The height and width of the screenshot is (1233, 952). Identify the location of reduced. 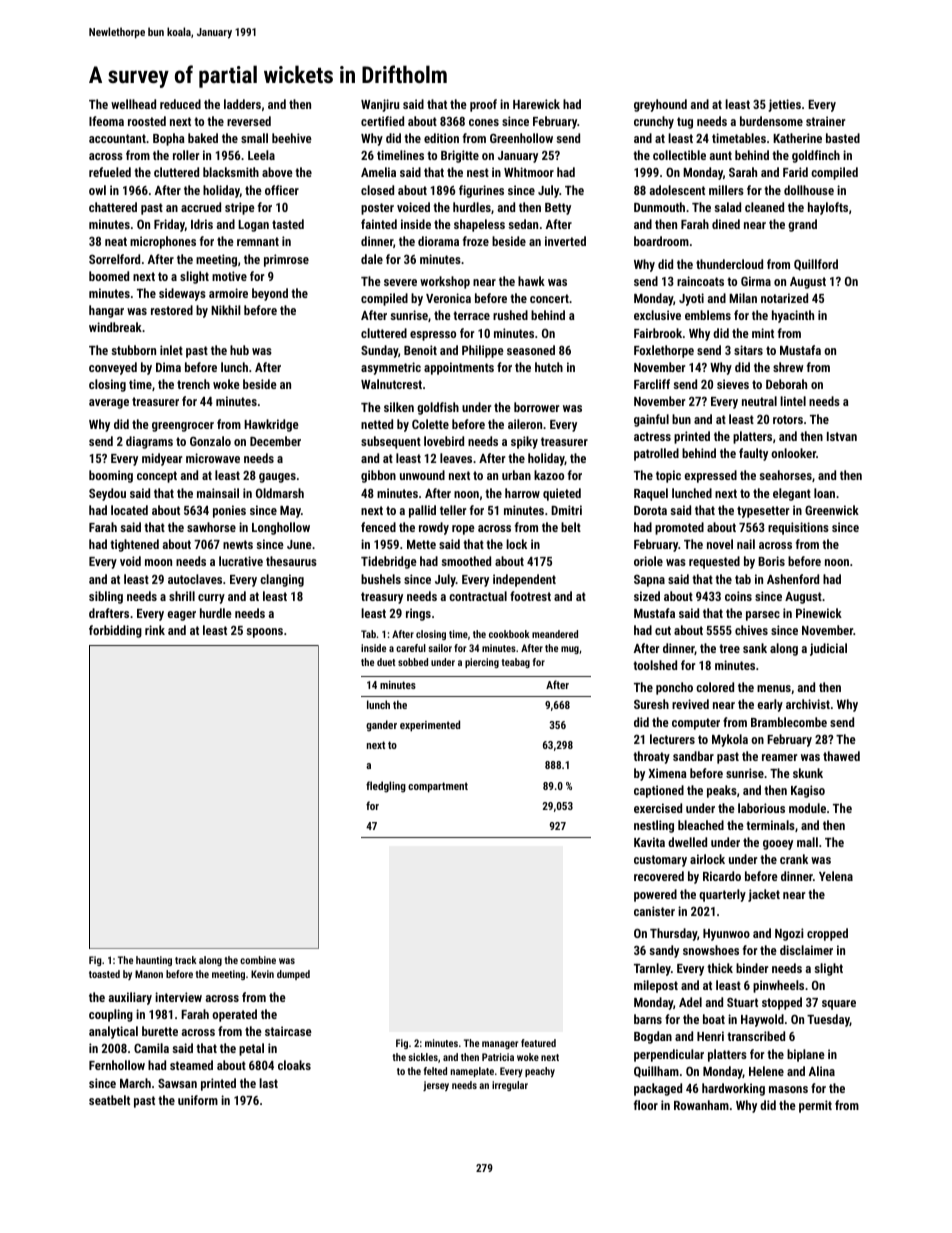
(180, 104).
